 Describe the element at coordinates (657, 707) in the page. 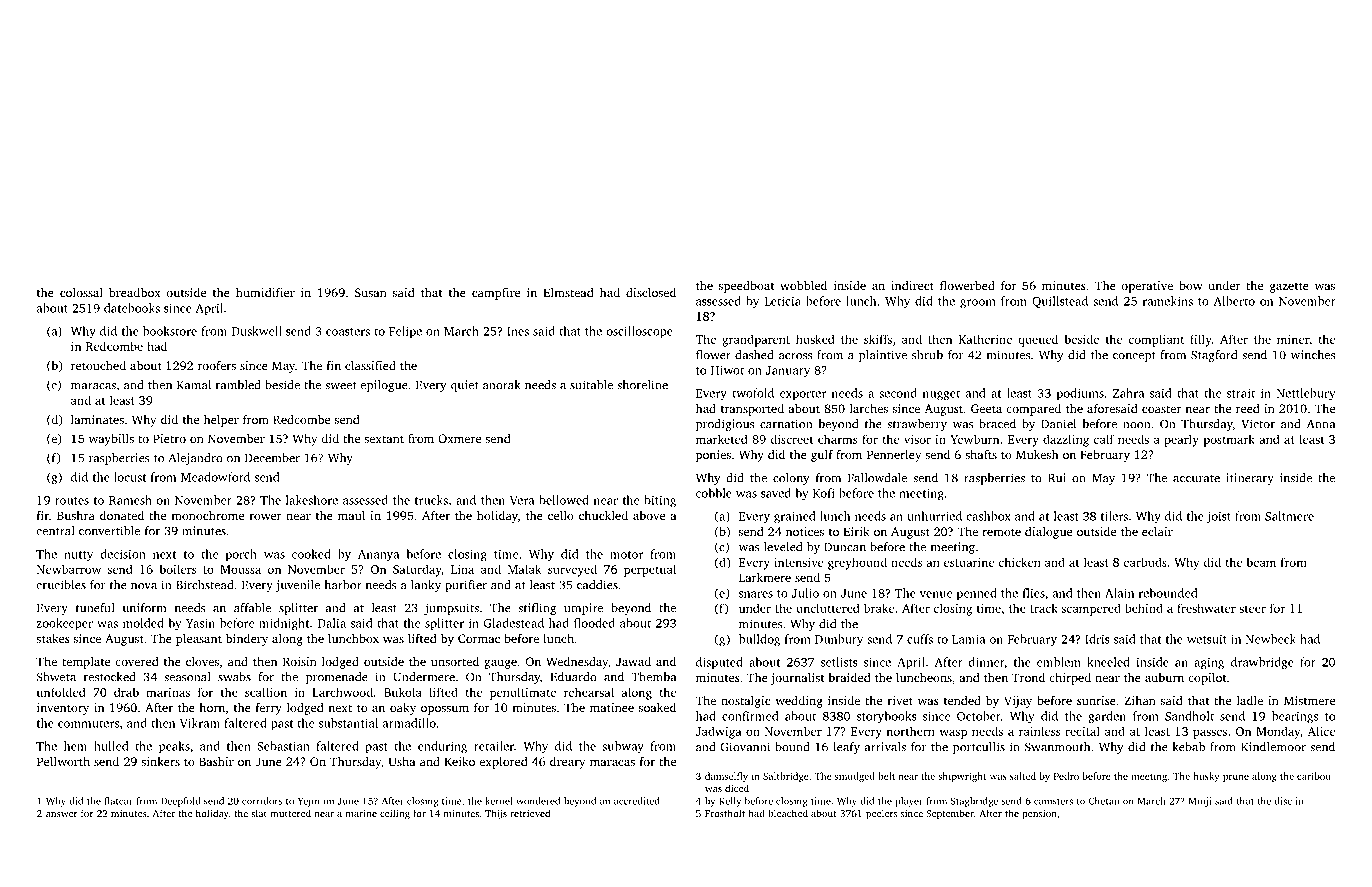

I see `soaked` at that location.
